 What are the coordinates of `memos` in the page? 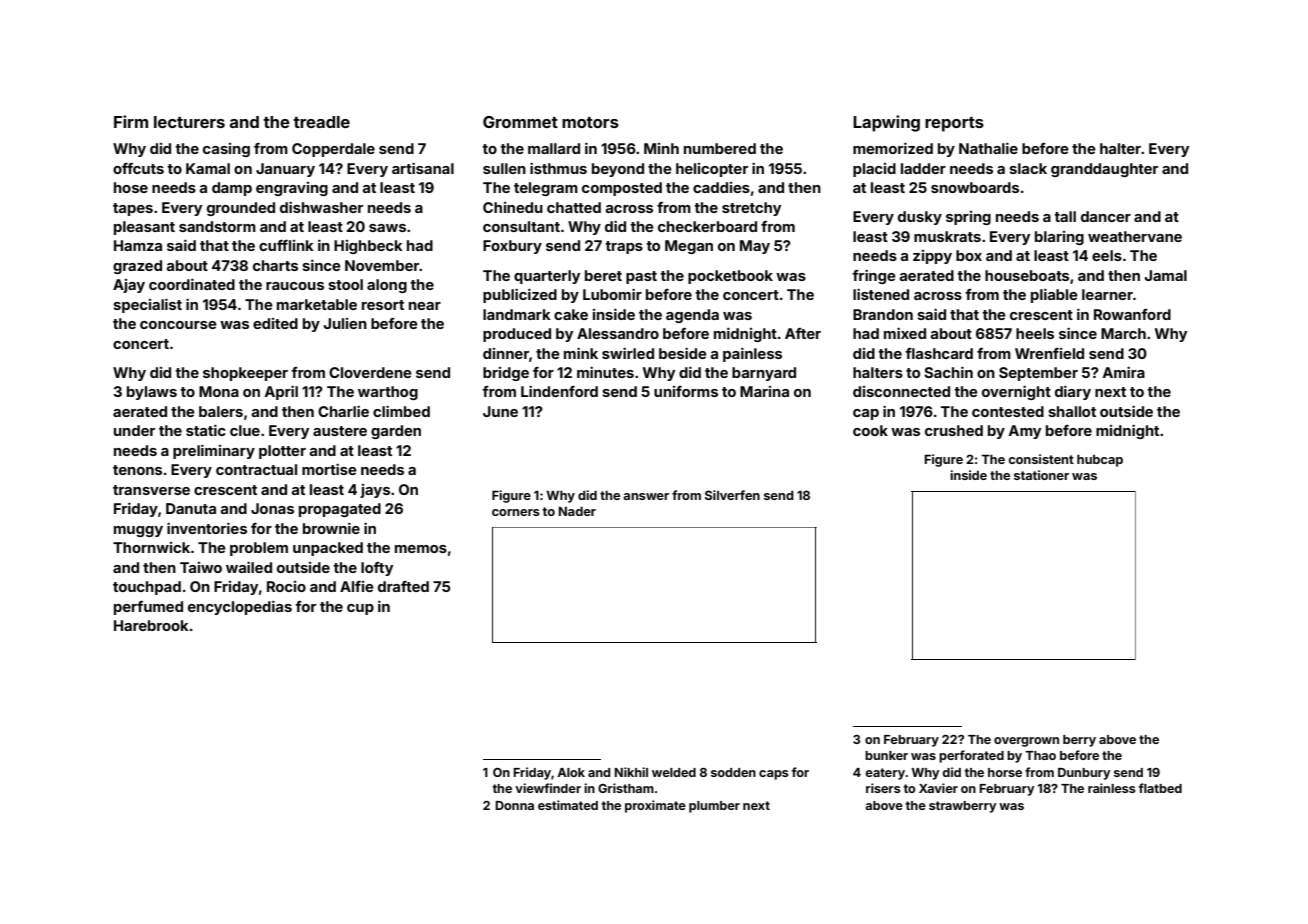 It's located at (421, 549).
